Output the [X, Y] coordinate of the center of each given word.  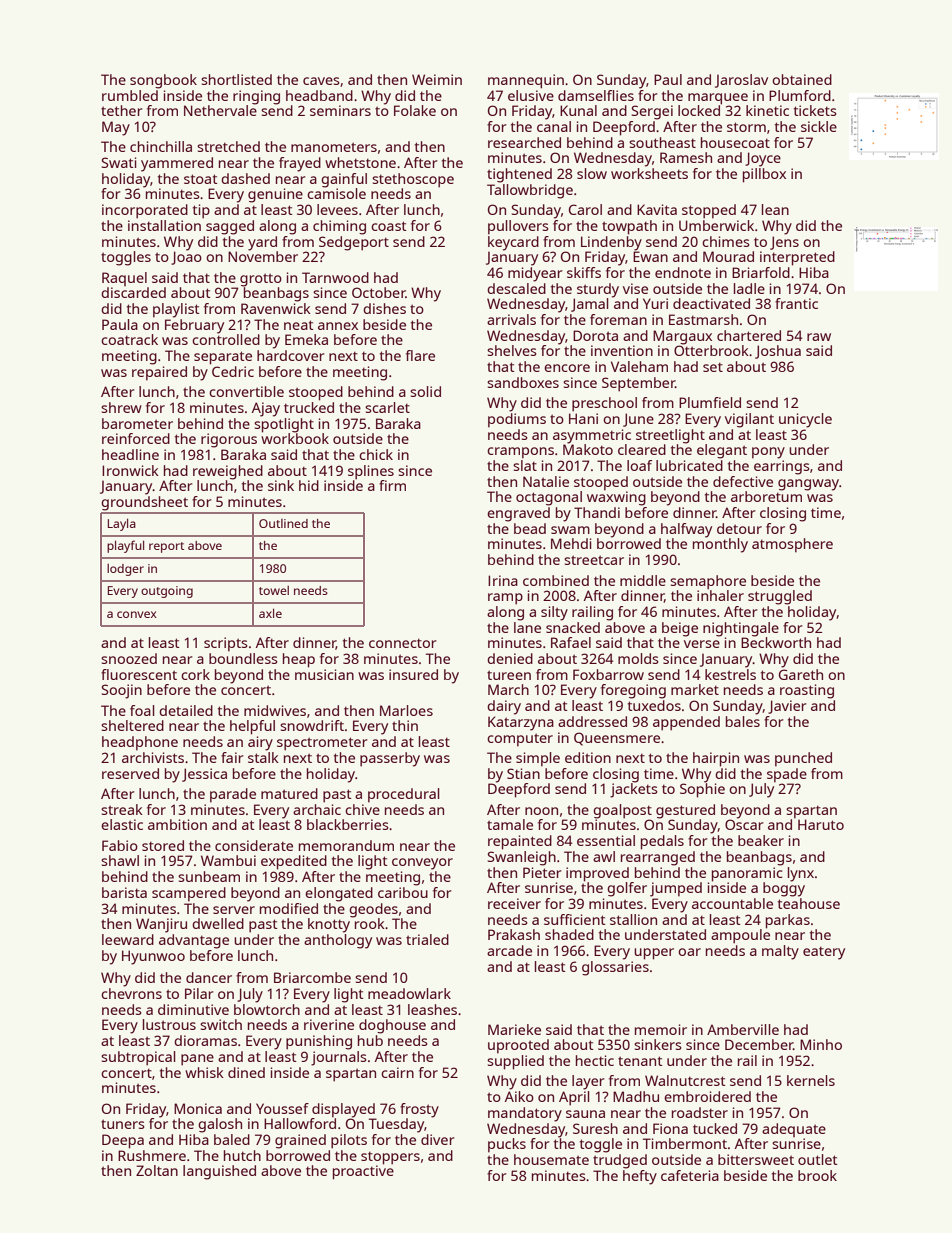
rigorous [229, 440]
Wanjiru [161, 925]
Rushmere [152, 1155]
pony [768, 453]
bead [530, 528]
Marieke [514, 1029]
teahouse [809, 903]
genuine [275, 195]
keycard [513, 243]
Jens [784, 243]
